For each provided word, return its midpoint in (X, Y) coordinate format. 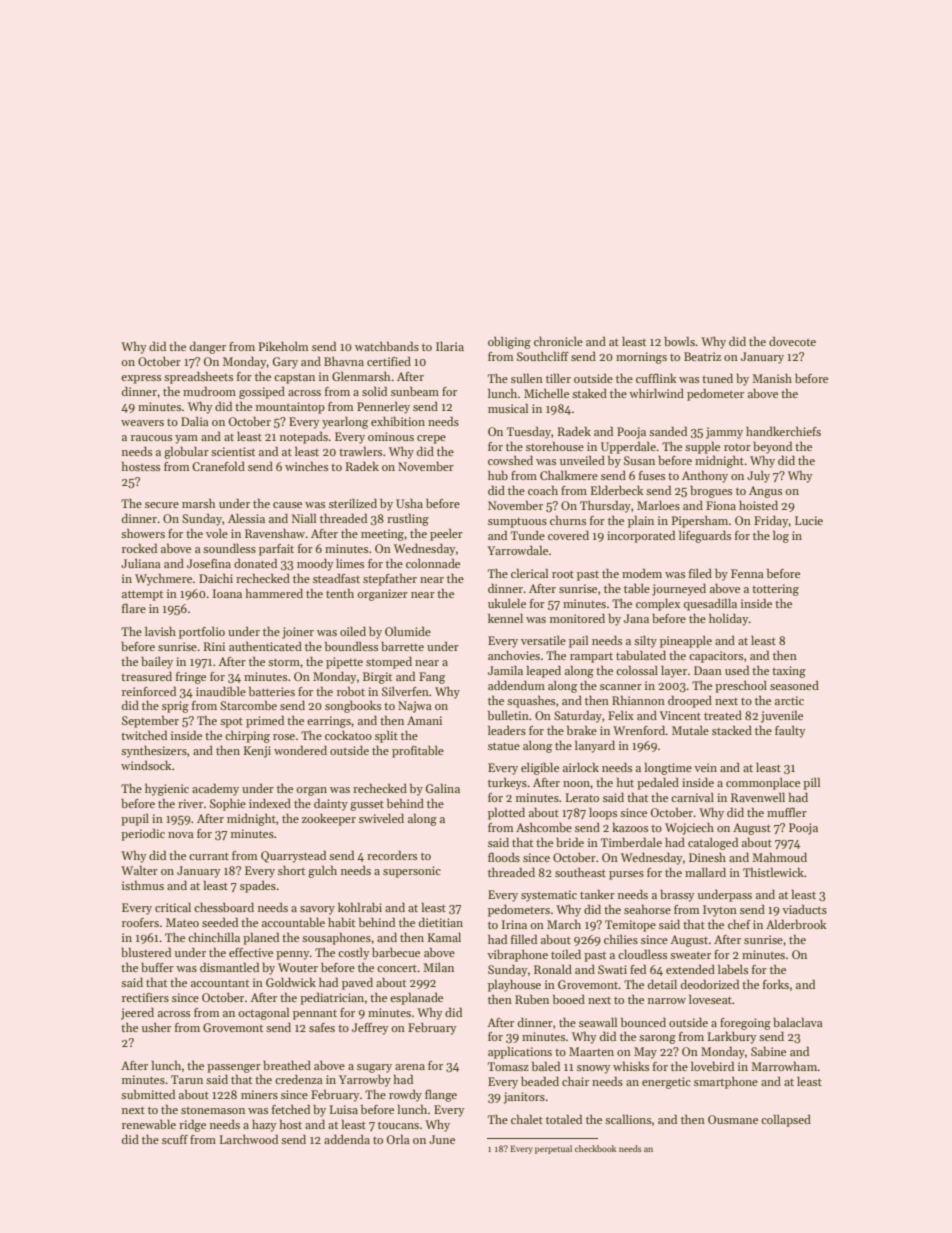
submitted (148, 1094)
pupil (135, 819)
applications (520, 1052)
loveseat (710, 999)
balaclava (798, 1022)
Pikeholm (284, 346)
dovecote (792, 341)
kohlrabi (360, 907)
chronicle (558, 341)
